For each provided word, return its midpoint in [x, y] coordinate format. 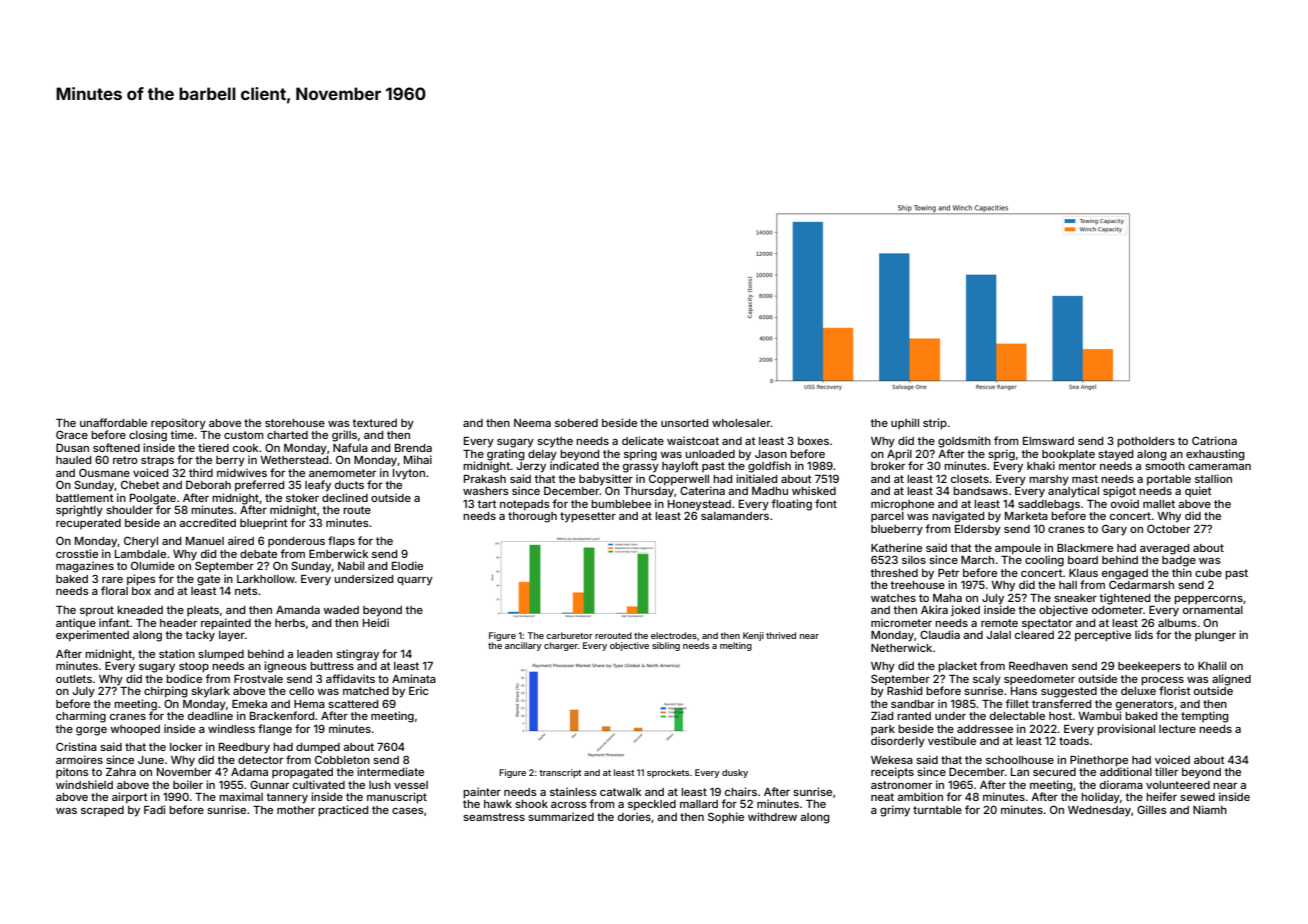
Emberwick [339, 553]
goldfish [769, 467]
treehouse [917, 585]
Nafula [350, 447]
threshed [894, 573]
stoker [302, 498]
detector [260, 760]
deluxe [1138, 691]
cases [408, 811]
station [177, 653]
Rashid [905, 690]
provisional [1126, 730]
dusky [735, 773]
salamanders [735, 516]
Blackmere [1085, 548]
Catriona [1214, 440]
